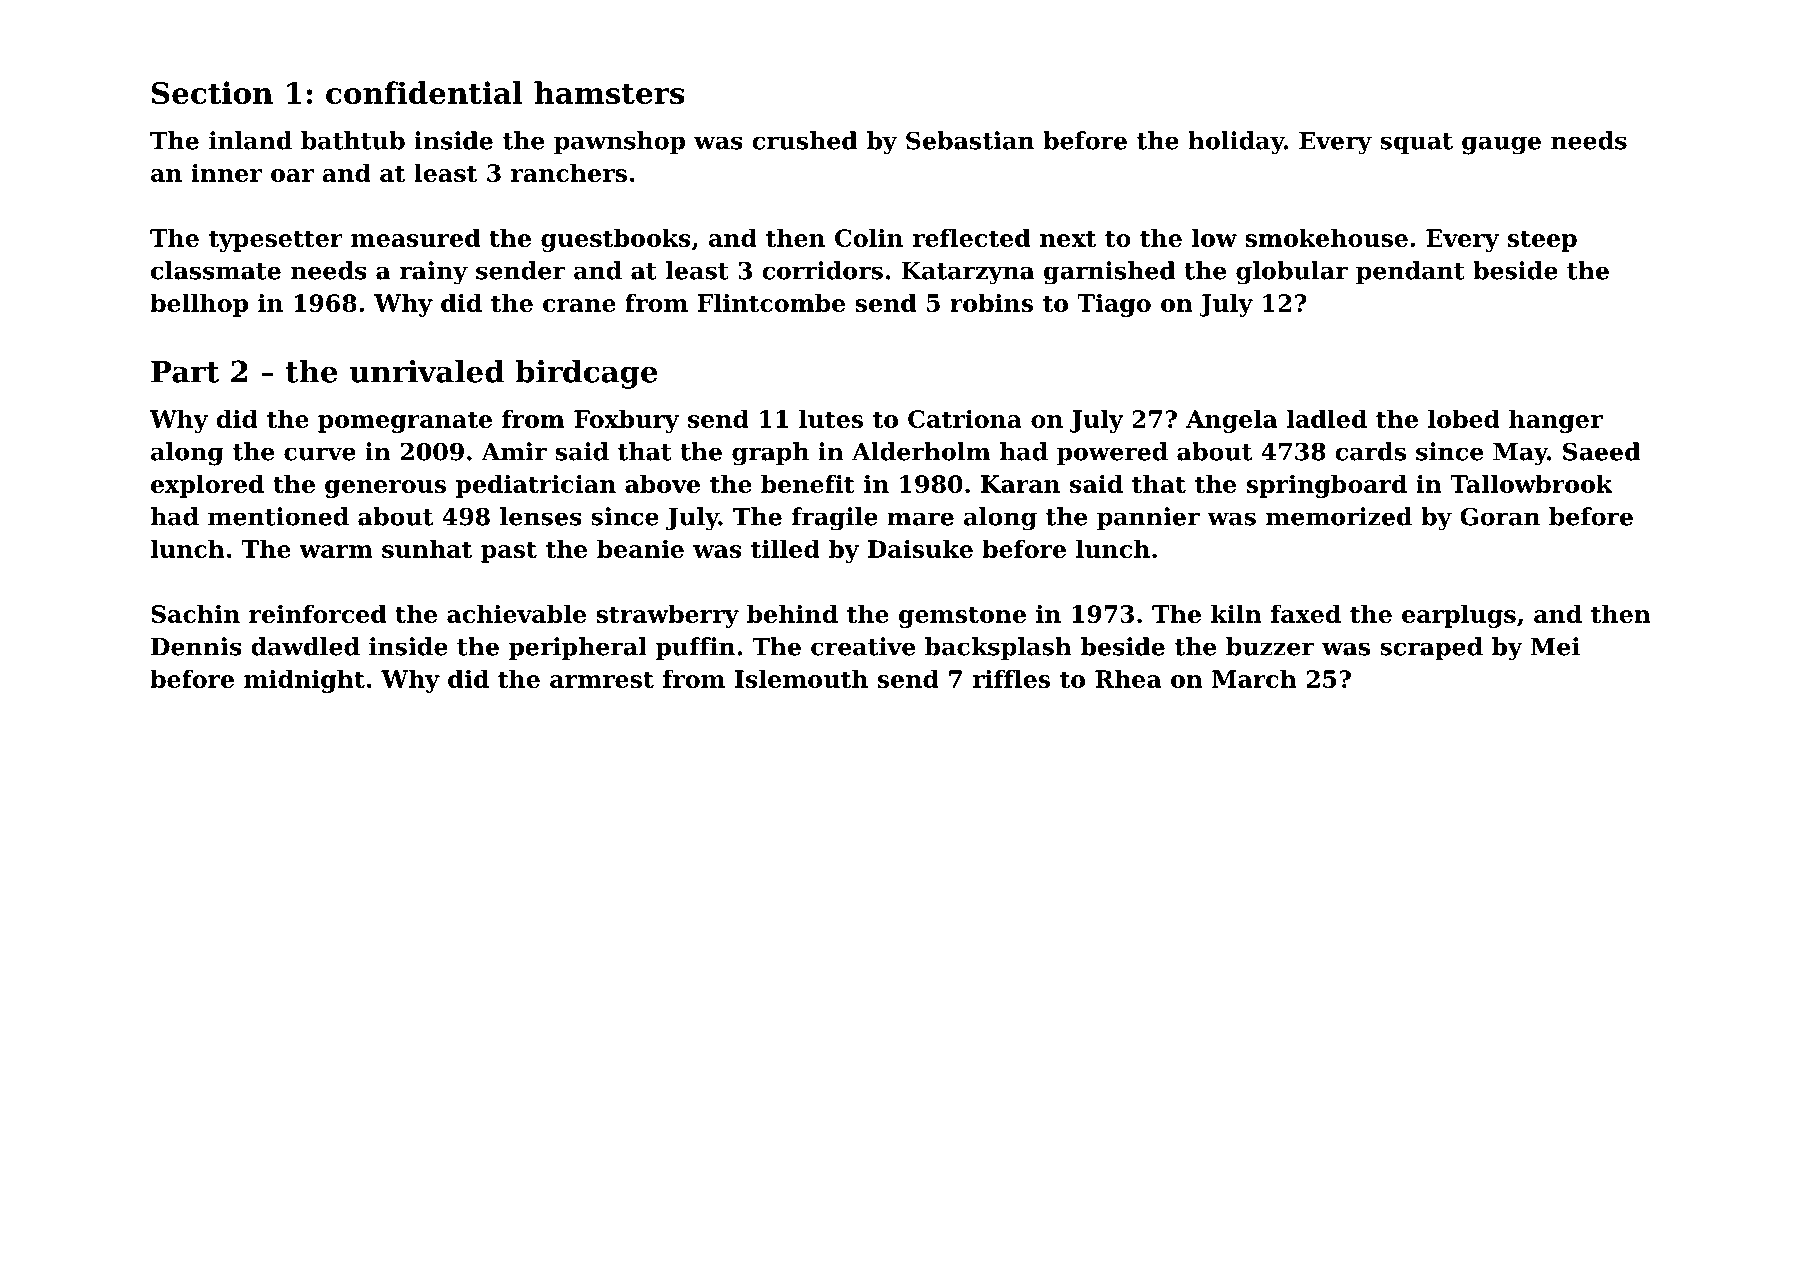  Describe the element at coordinates (626, 421) in the image. I see `Foxbury` at that location.
